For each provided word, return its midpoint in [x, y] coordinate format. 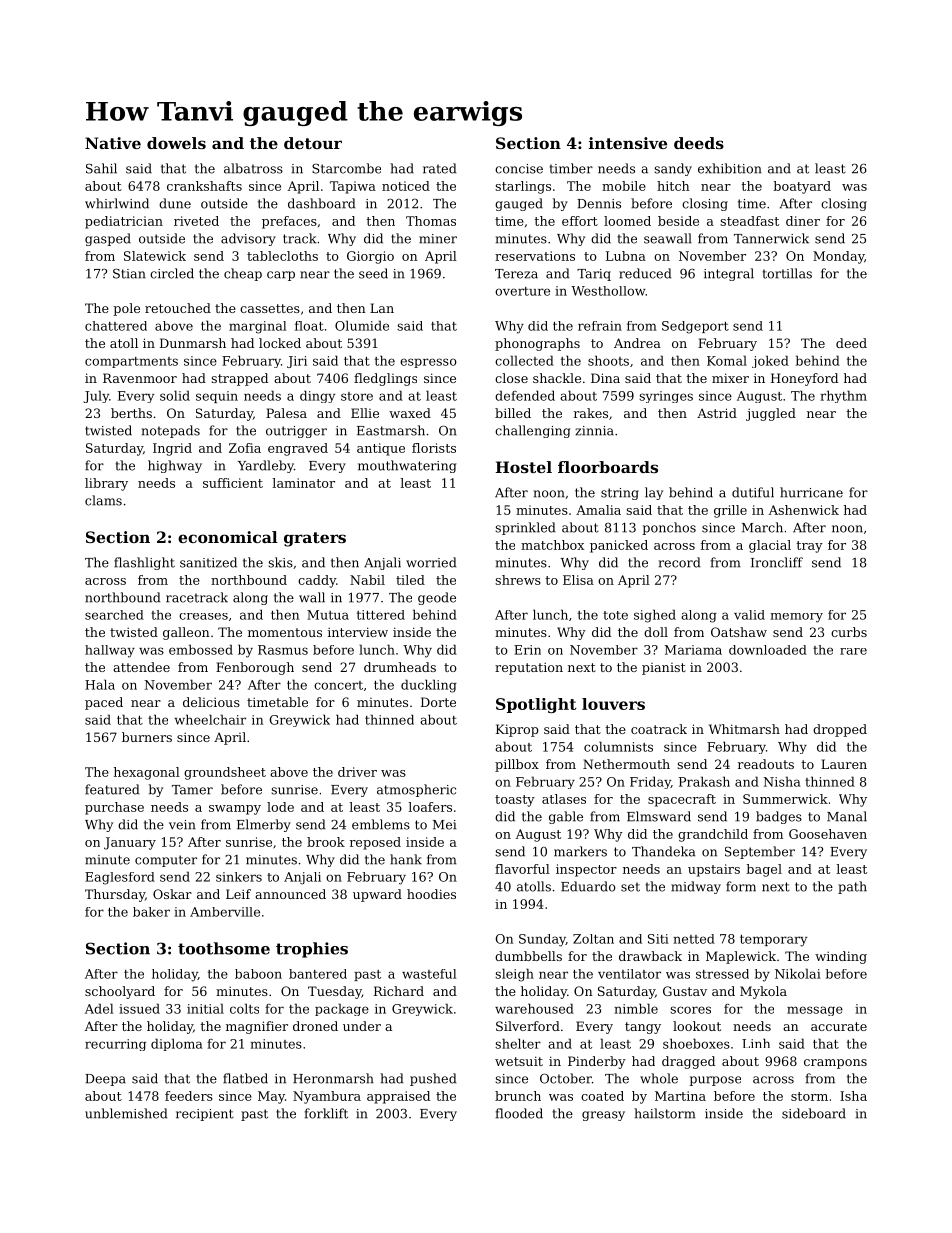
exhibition [730, 168]
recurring [115, 1045]
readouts [766, 764]
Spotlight [536, 705]
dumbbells [528, 956]
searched [114, 615]
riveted [196, 221]
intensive [628, 143]
